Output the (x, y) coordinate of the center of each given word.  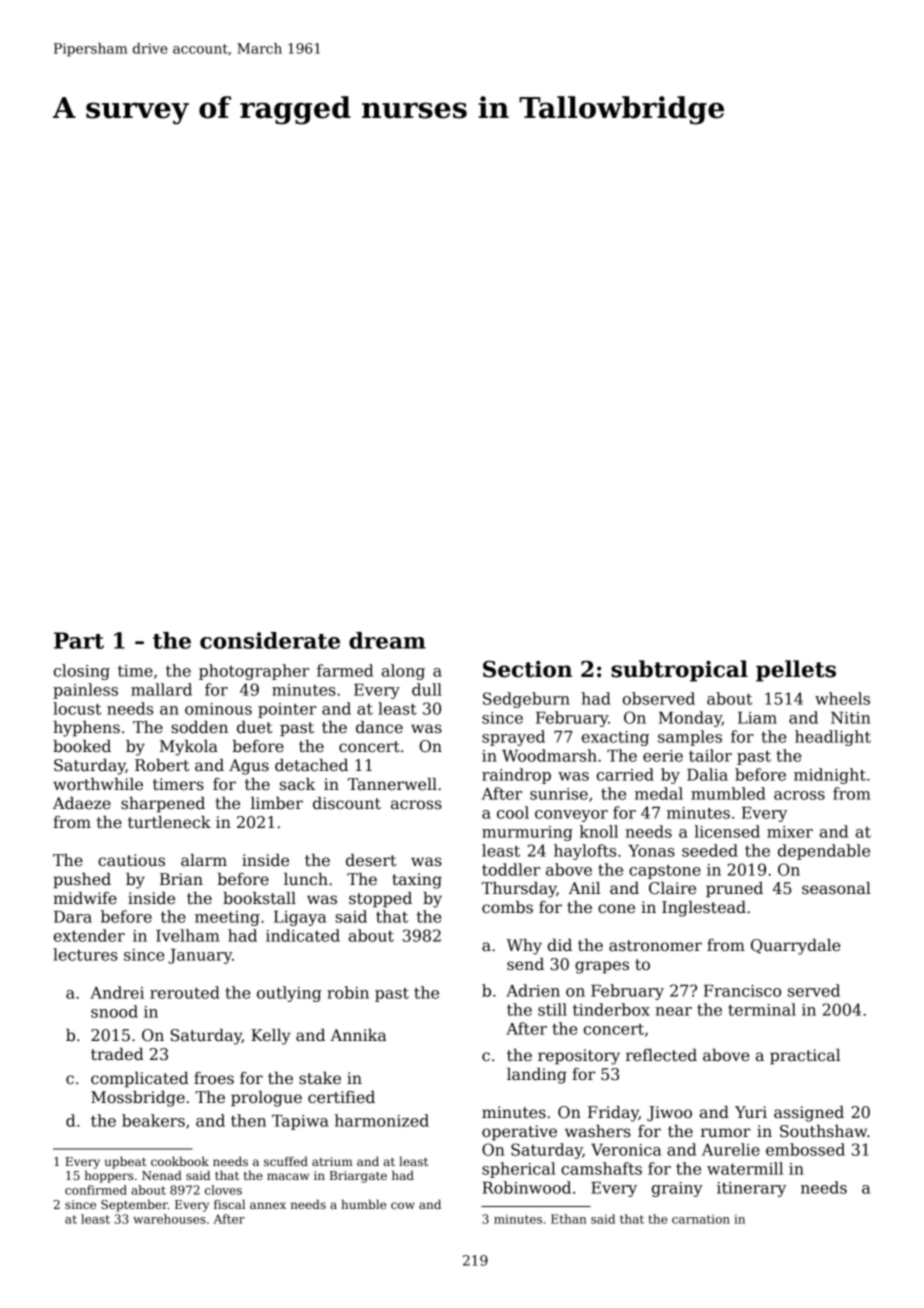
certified (341, 1097)
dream (387, 640)
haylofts (585, 852)
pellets (796, 671)
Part (79, 640)
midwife (85, 898)
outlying (289, 994)
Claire (672, 888)
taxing (417, 881)
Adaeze (82, 803)
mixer (790, 832)
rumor (726, 1132)
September (134, 1205)
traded (117, 1054)
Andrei (117, 992)
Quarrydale (796, 947)
